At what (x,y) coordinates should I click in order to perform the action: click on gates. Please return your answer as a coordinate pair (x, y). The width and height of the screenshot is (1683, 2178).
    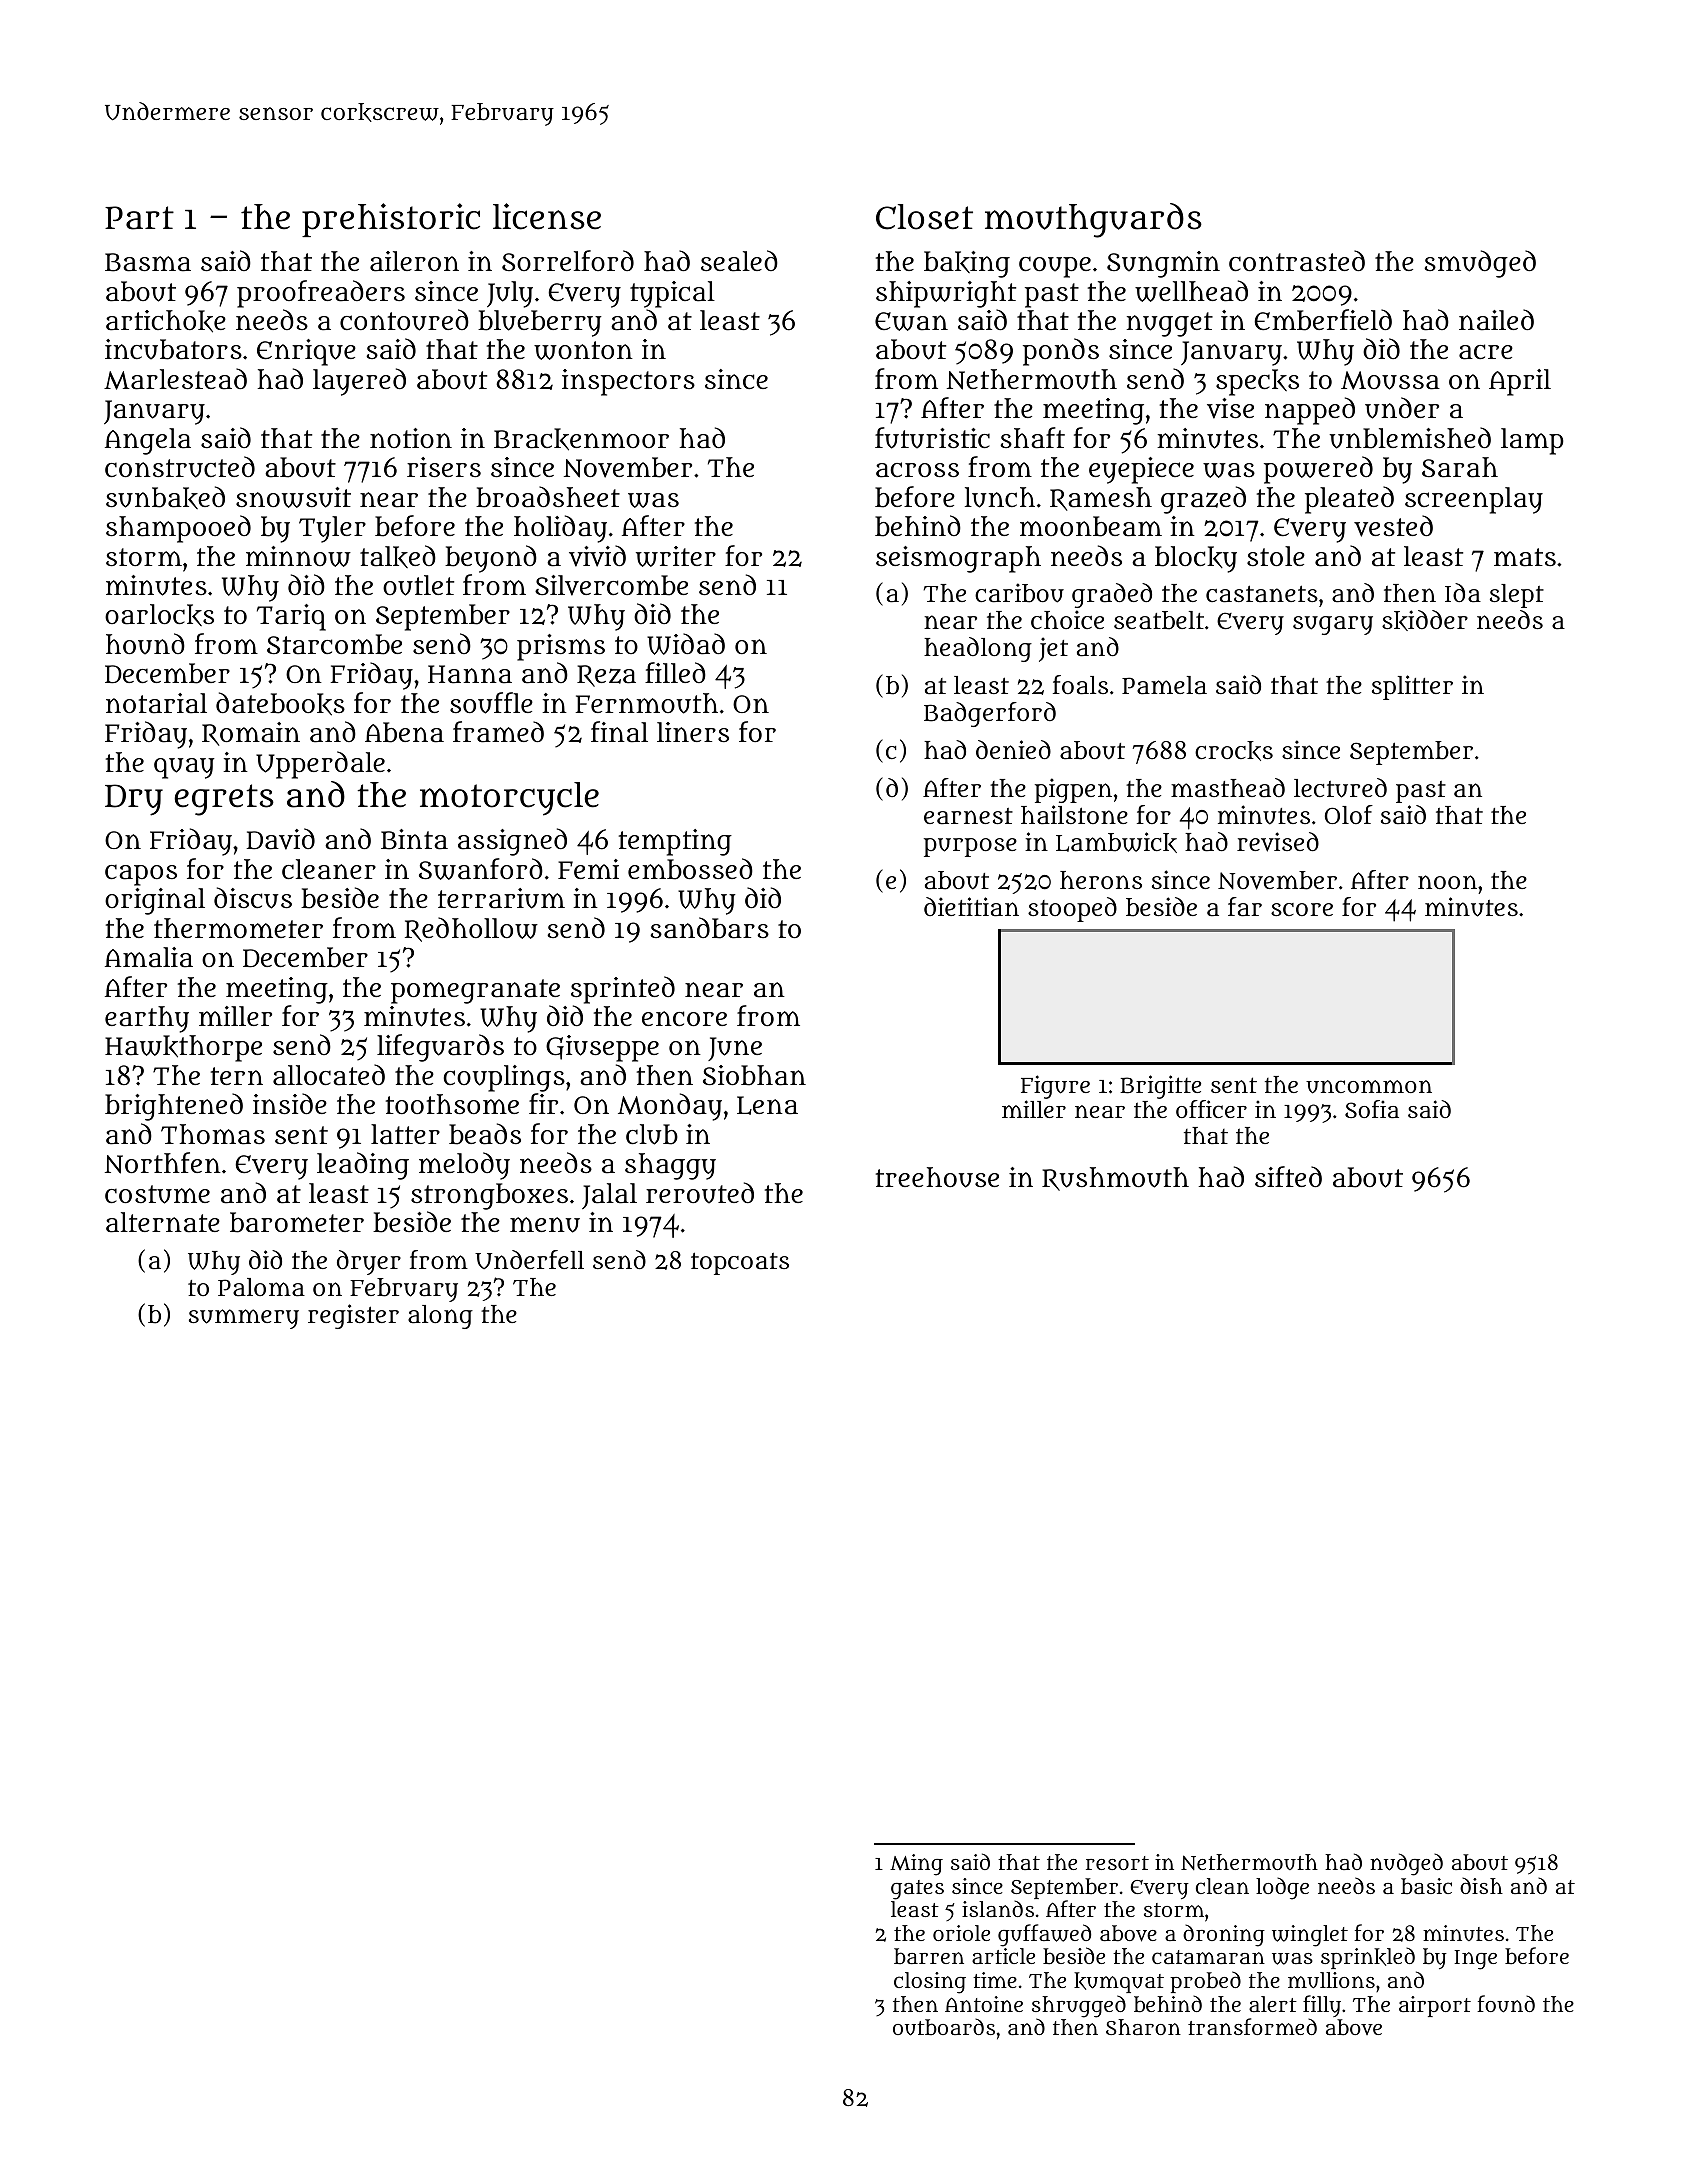
    Looking at the image, I should click on (917, 1890).
